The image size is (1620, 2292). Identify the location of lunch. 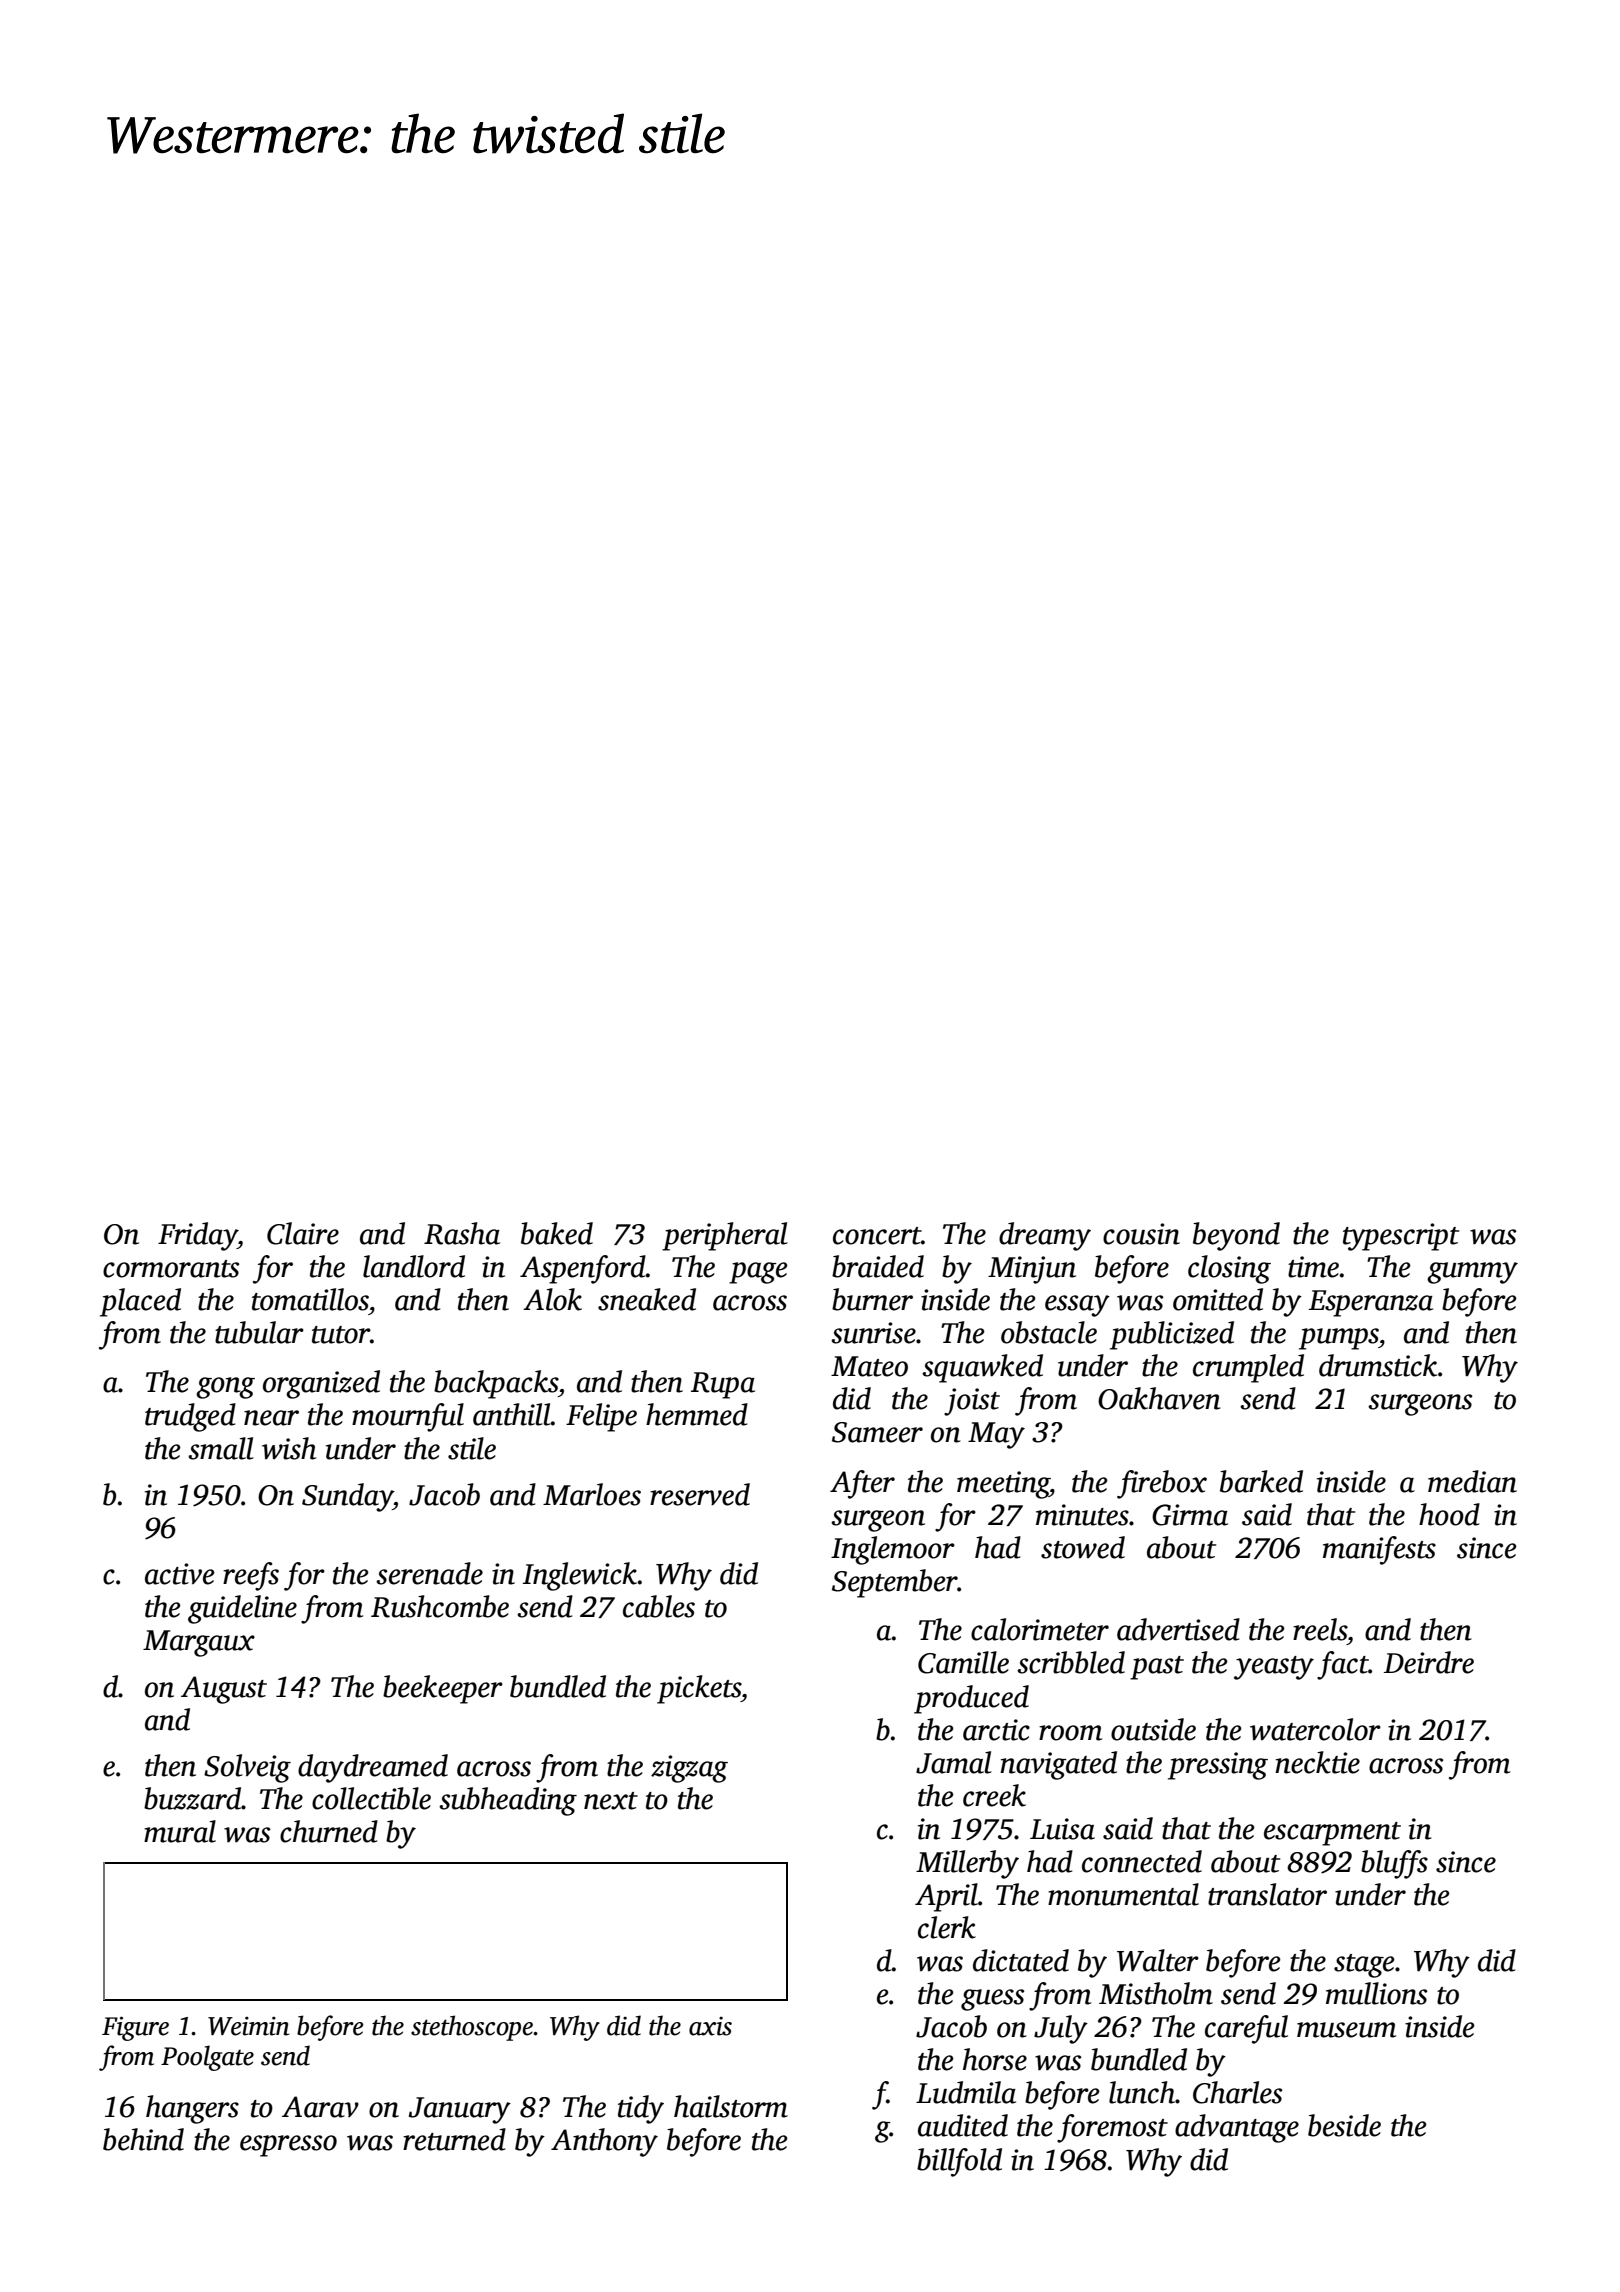
(1142, 2092).
